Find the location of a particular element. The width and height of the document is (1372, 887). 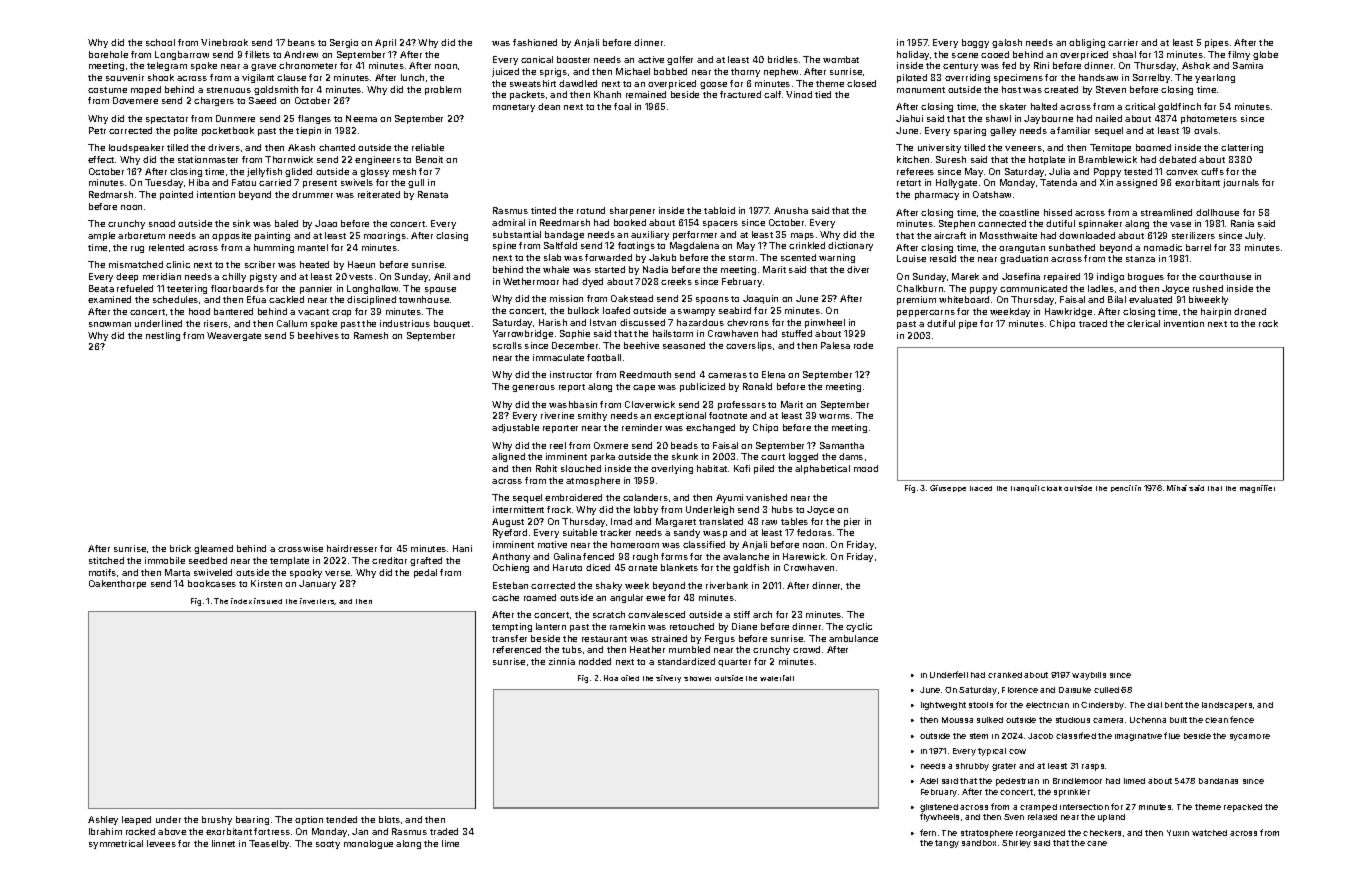

sparing is located at coordinates (970, 131).
